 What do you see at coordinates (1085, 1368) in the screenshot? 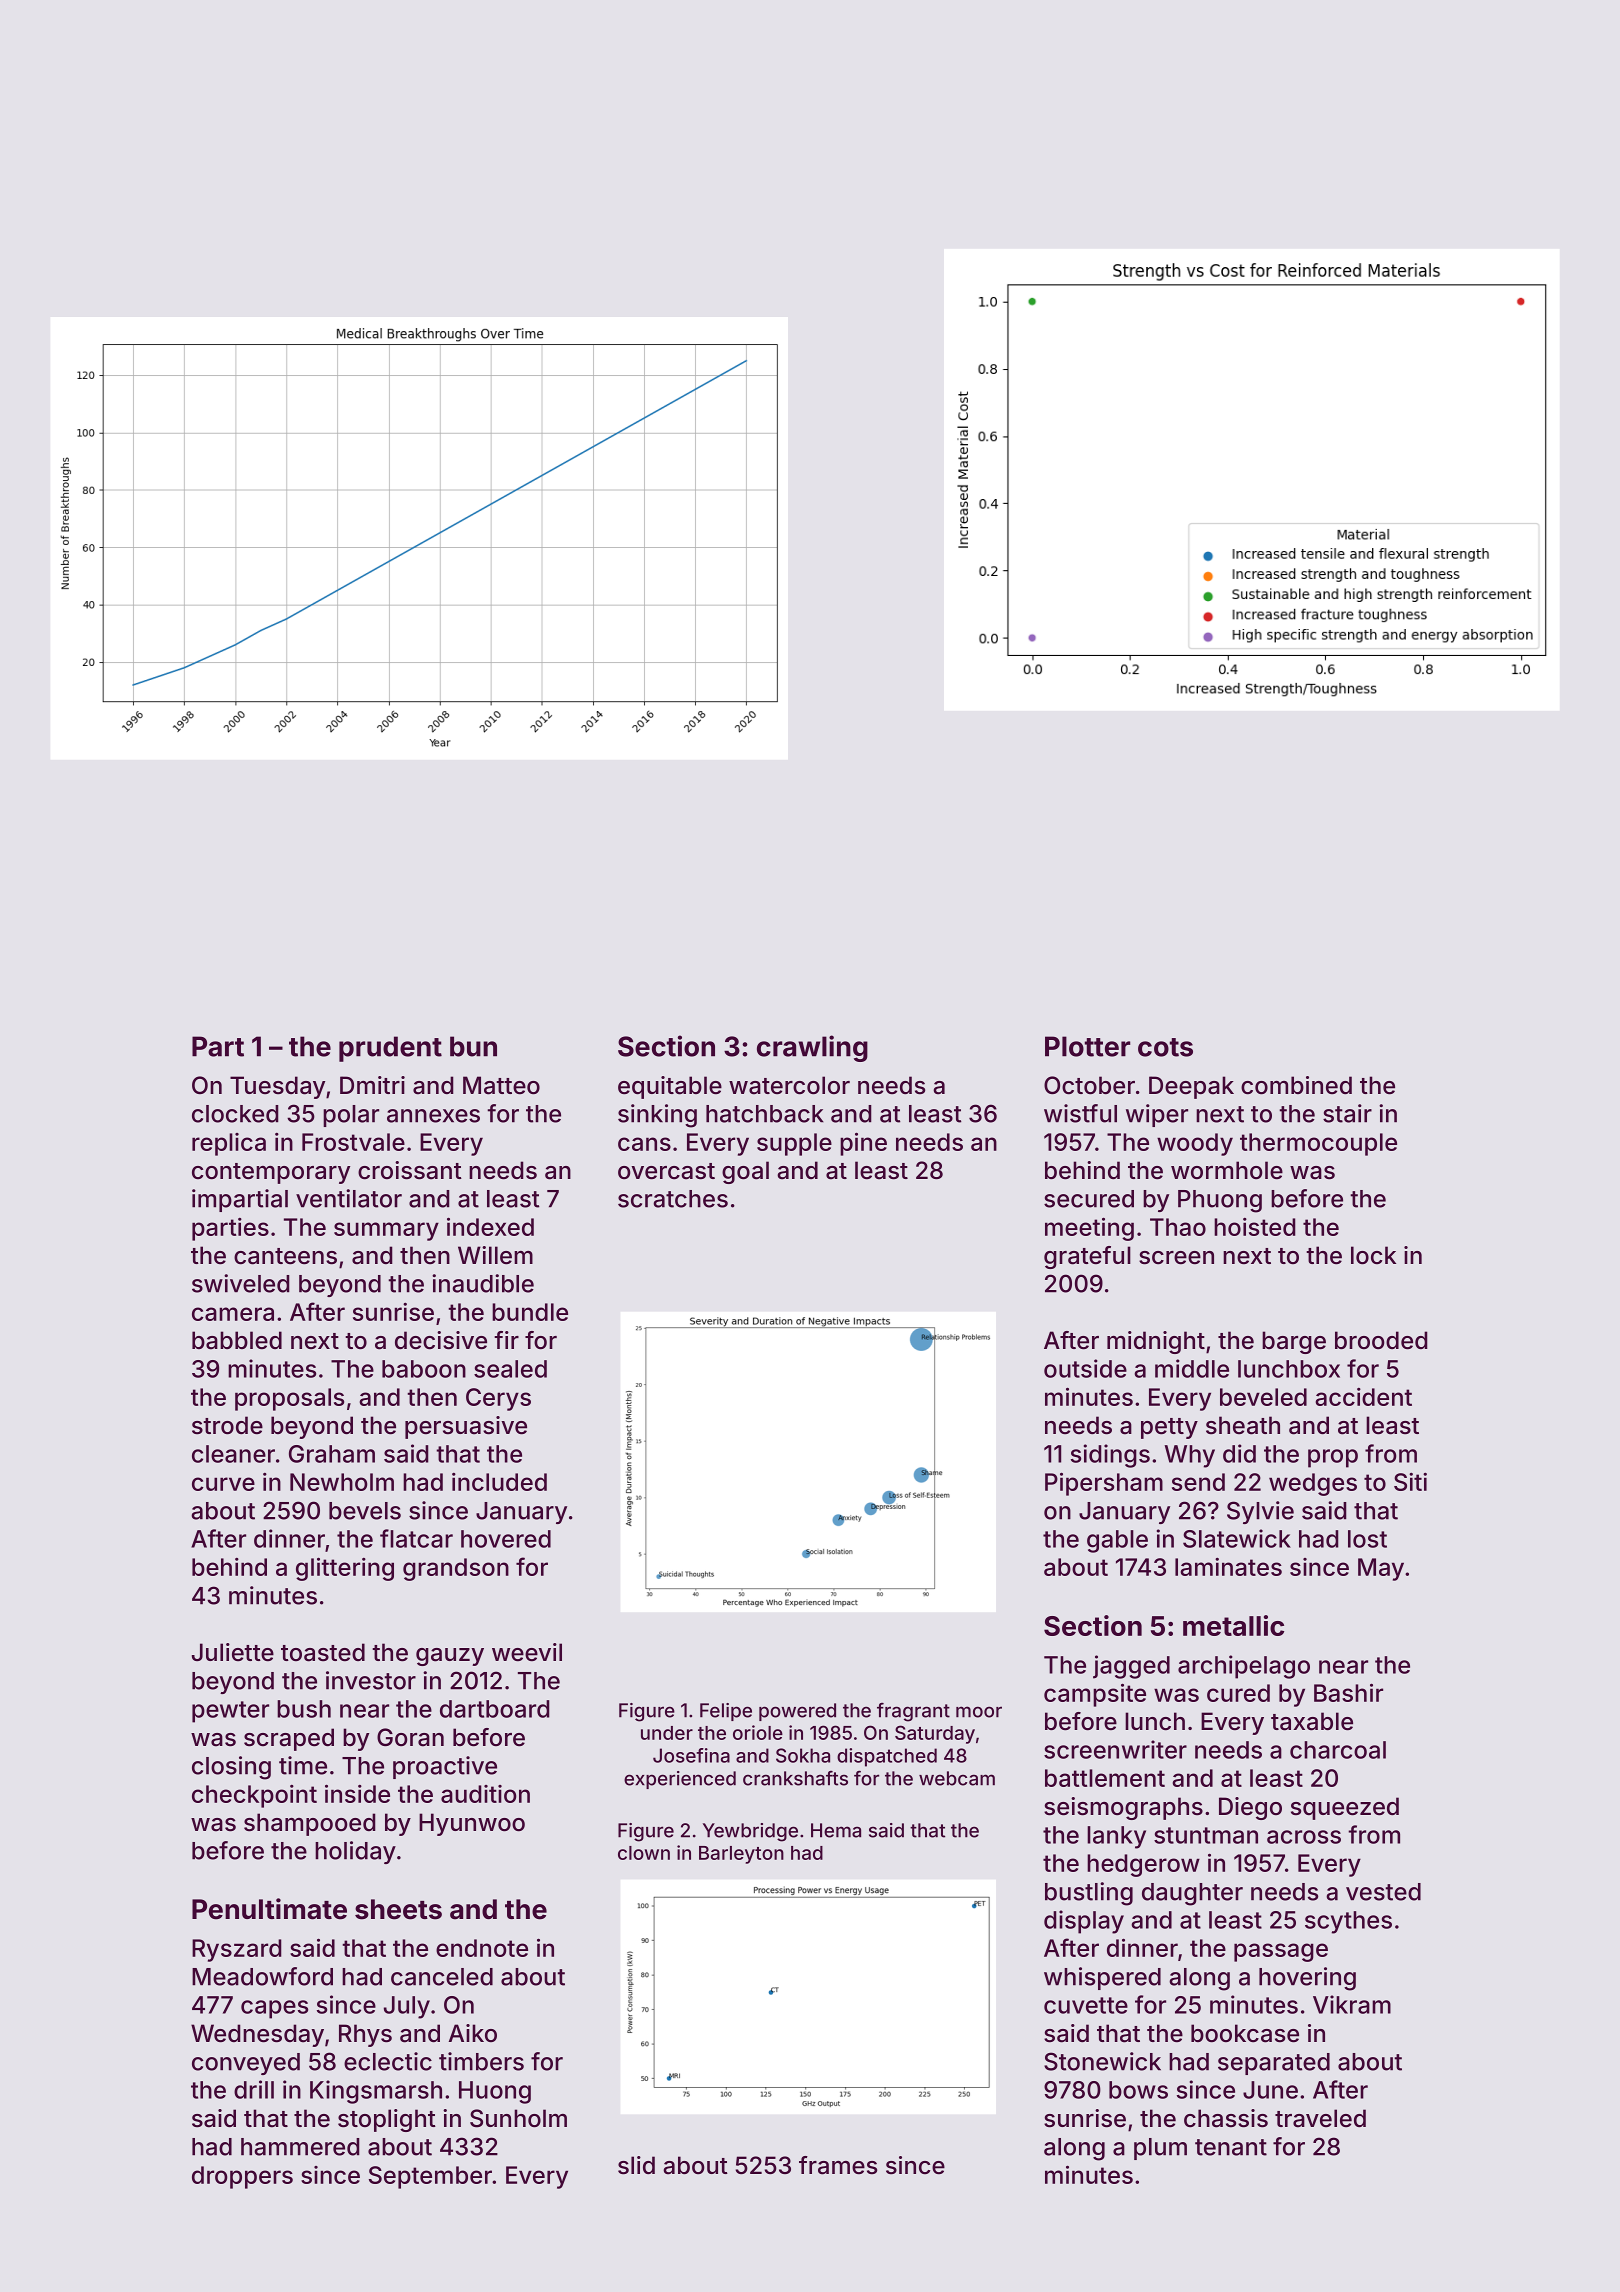
I see `outside` at bounding box center [1085, 1368].
